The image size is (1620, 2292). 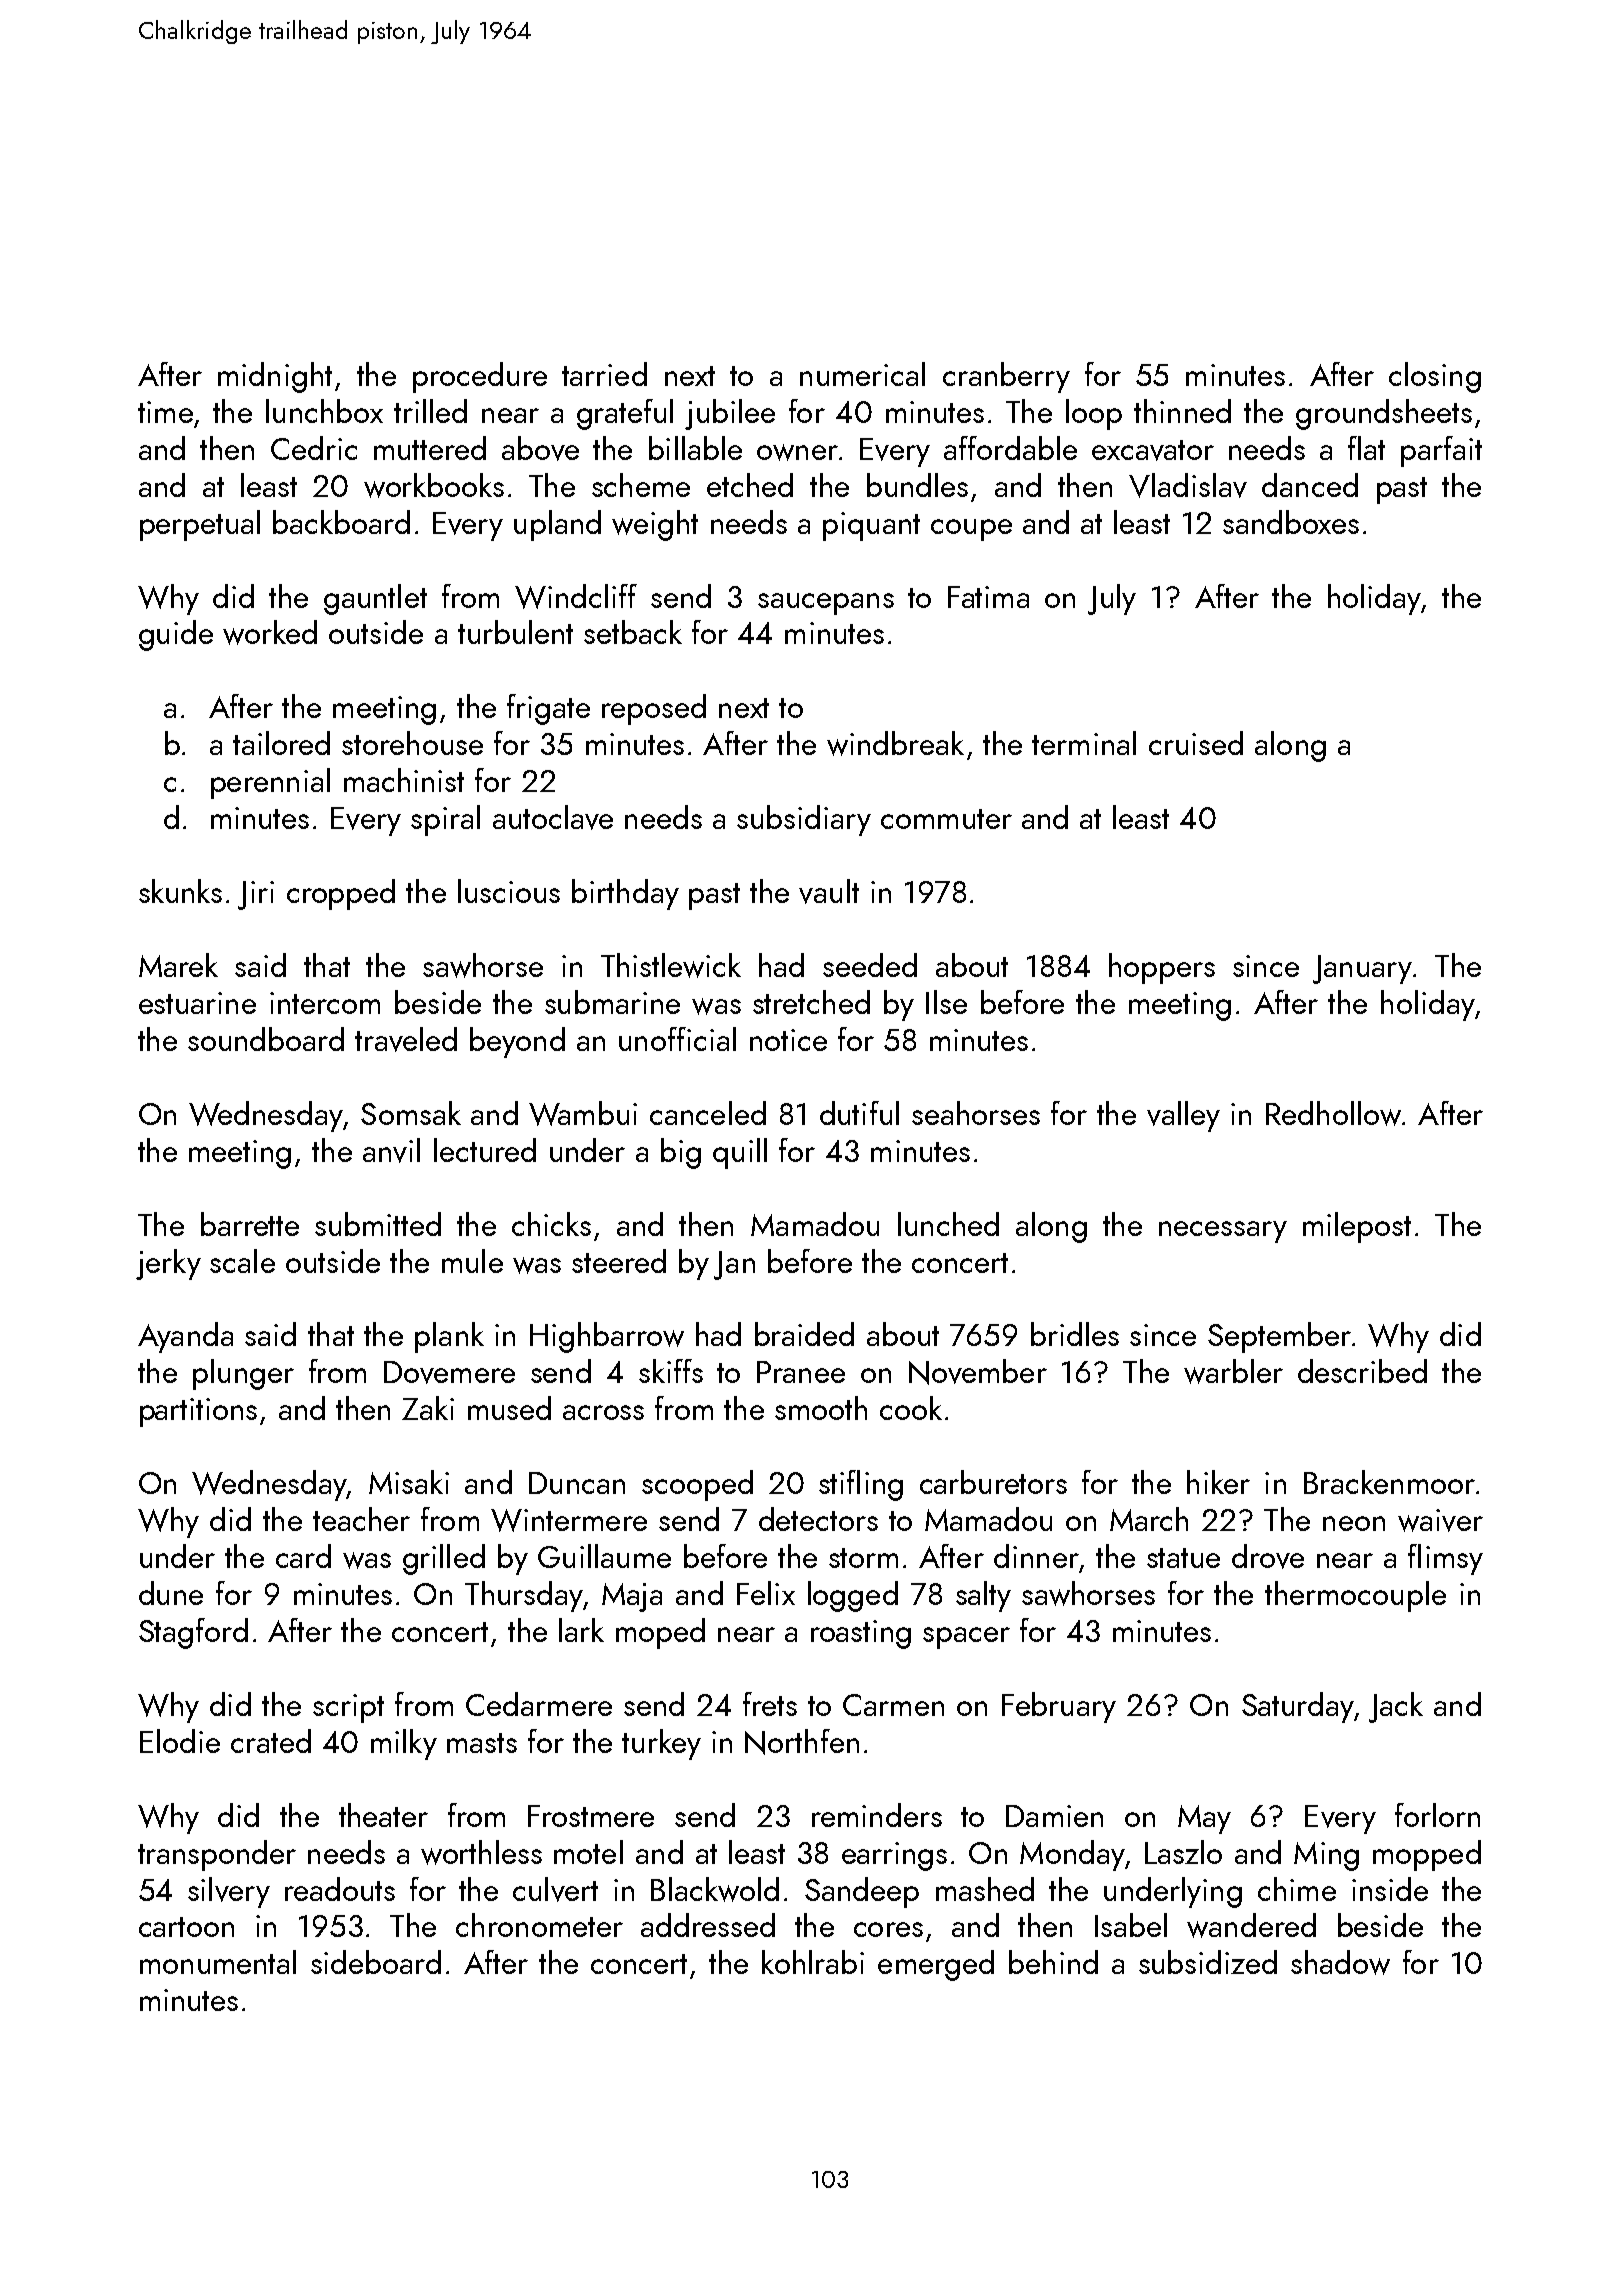 What do you see at coordinates (804, 1334) in the screenshot?
I see `braided` at bounding box center [804, 1334].
